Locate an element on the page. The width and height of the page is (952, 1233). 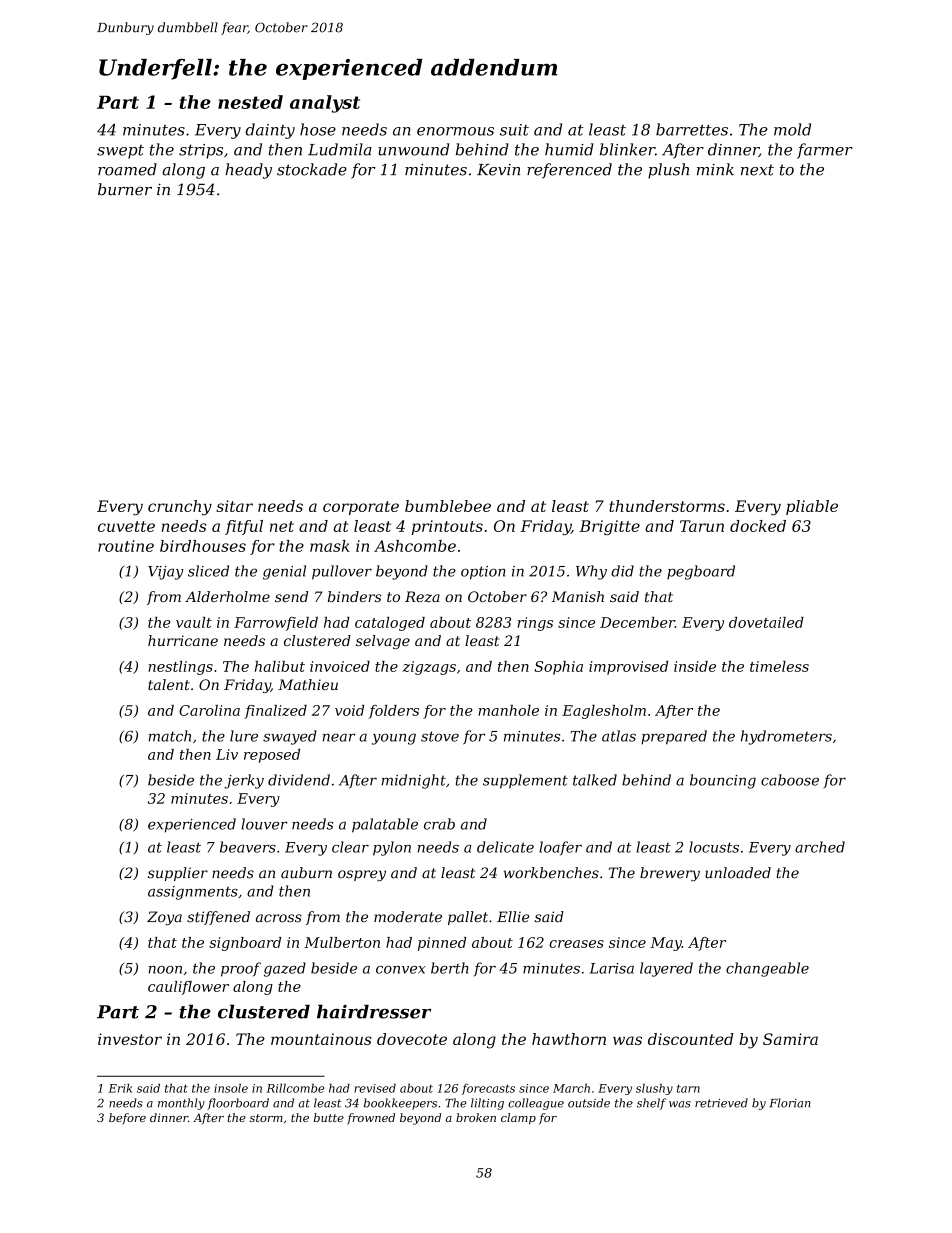
tarn is located at coordinates (688, 1088).
